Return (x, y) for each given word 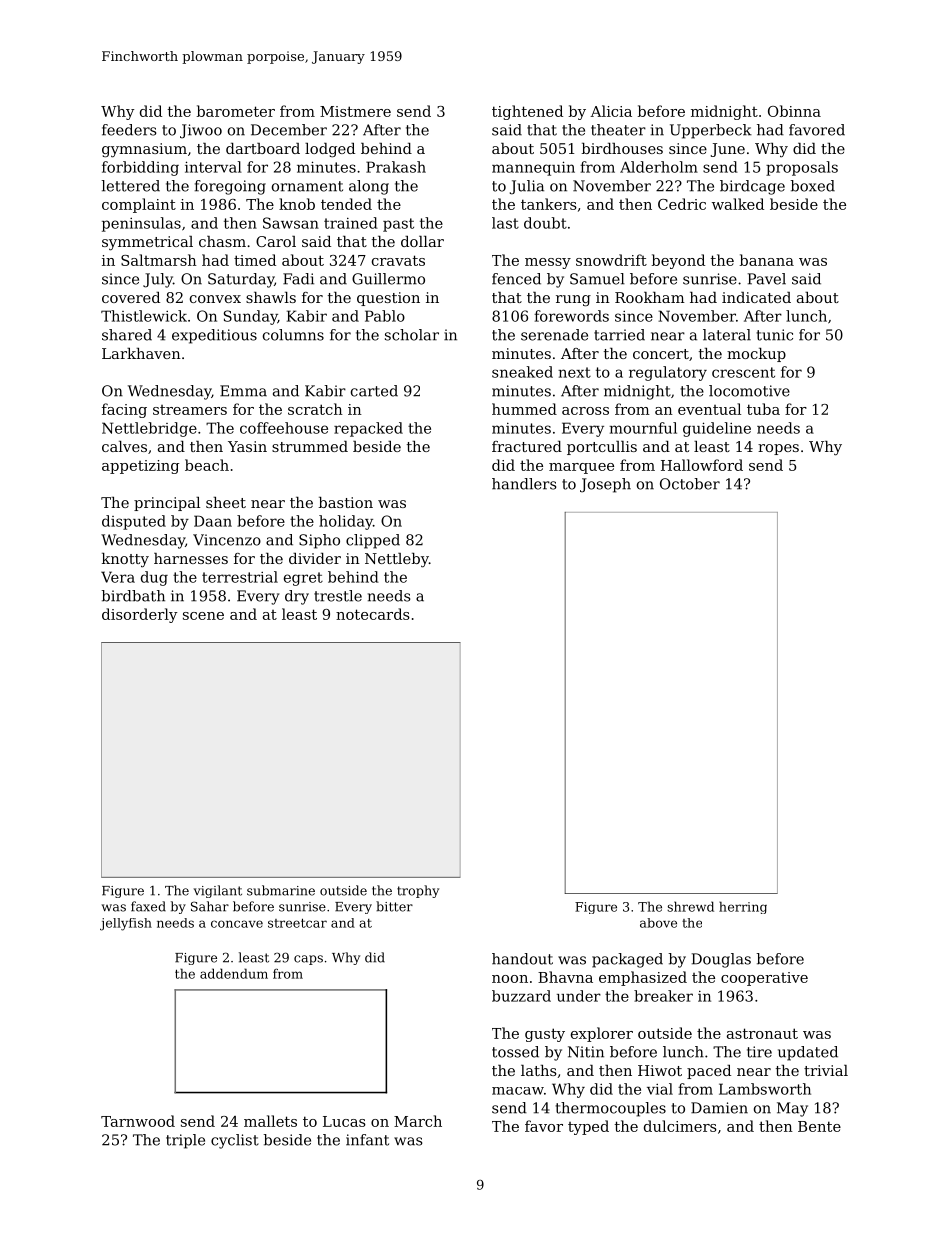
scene (203, 616)
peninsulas (141, 224)
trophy (418, 891)
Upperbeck (711, 131)
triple (185, 1141)
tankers (549, 204)
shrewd (690, 906)
